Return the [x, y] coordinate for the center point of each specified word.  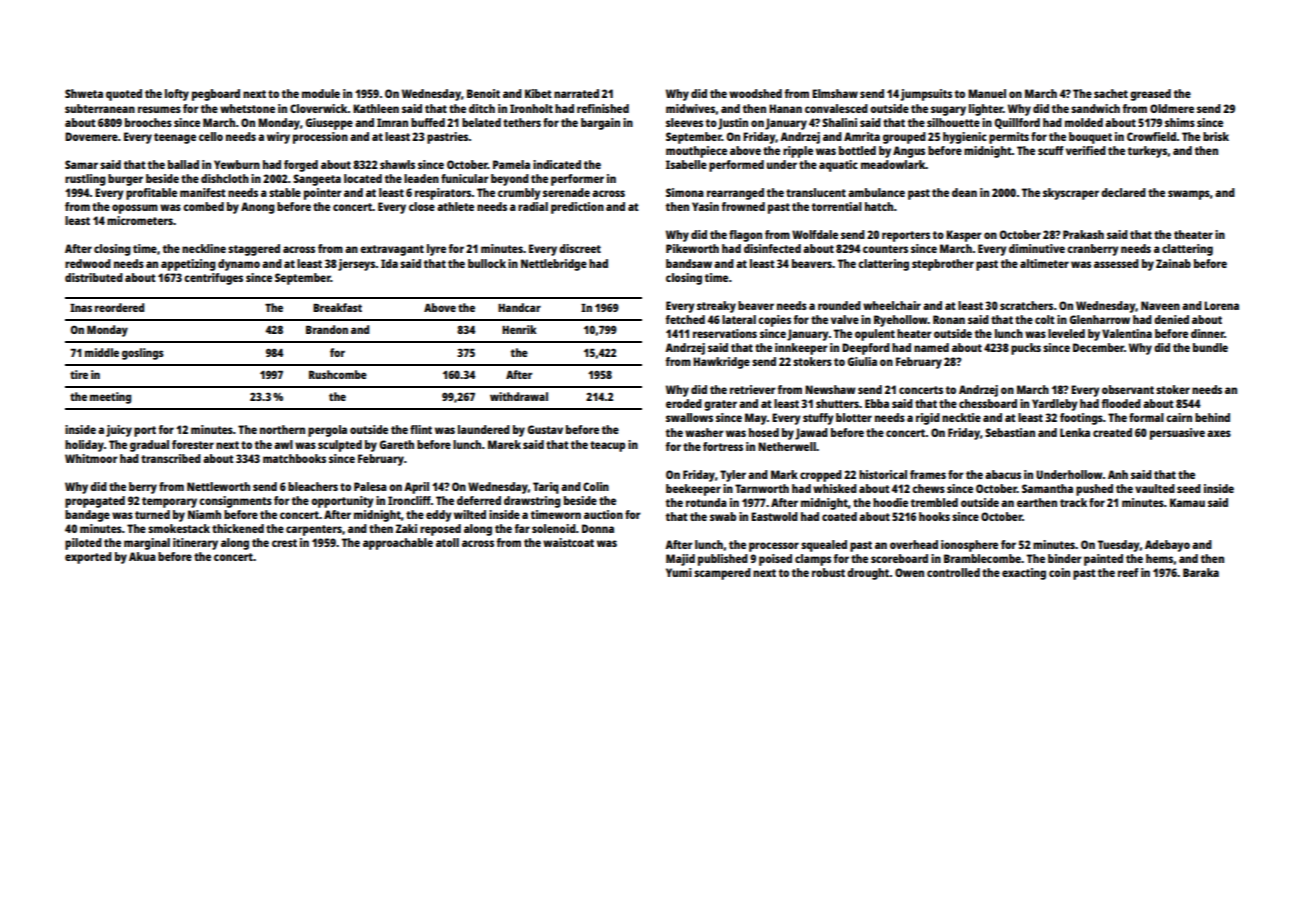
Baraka [1201, 572]
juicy [119, 431]
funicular [465, 178]
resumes [159, 109]
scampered [722, 574]
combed [203, 206]
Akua [142, 556]
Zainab [1173, 263]
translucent [816, 192]
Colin [596, 486]
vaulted [1155, 488]
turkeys [1147, 152]
